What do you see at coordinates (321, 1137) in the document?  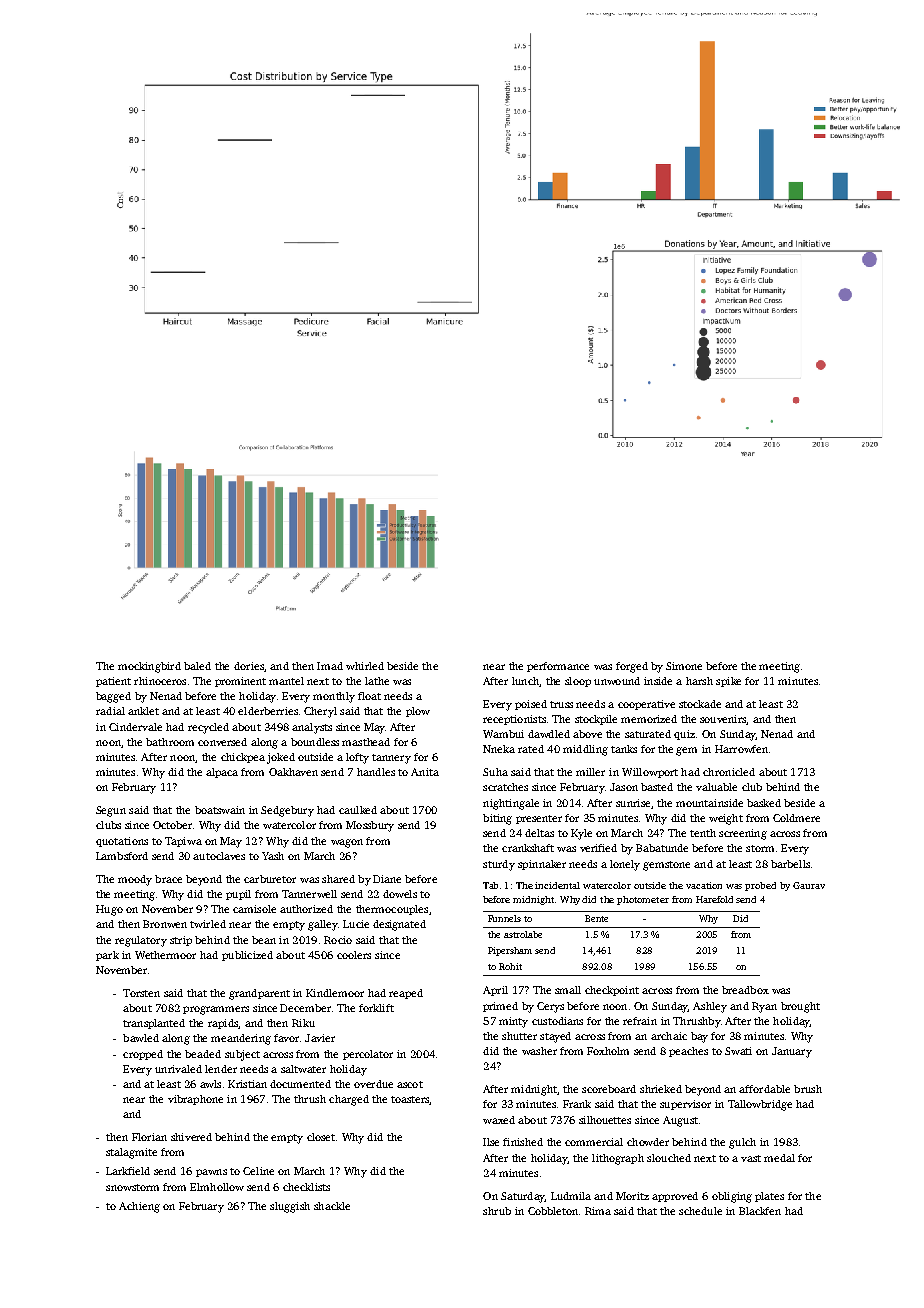 I see `closet` at bounding box center [321, 1137].
